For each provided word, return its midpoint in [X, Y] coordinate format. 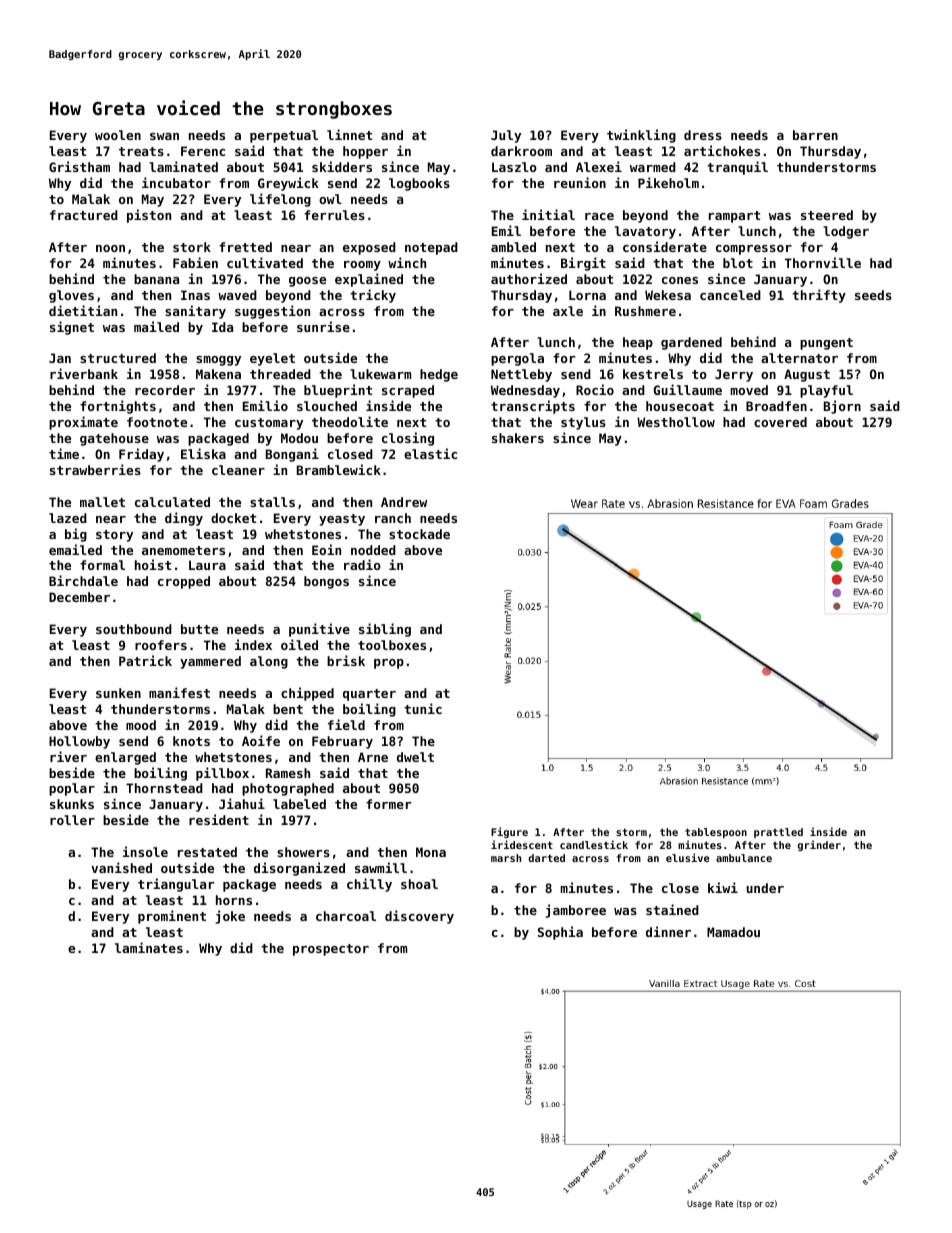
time [64, 453]
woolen [118, 135]
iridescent [522, 844]
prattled [778, 833]
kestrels [653, 374]
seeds [873, 295]
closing [408, 439]
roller [72, 820]
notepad [431, 248]
